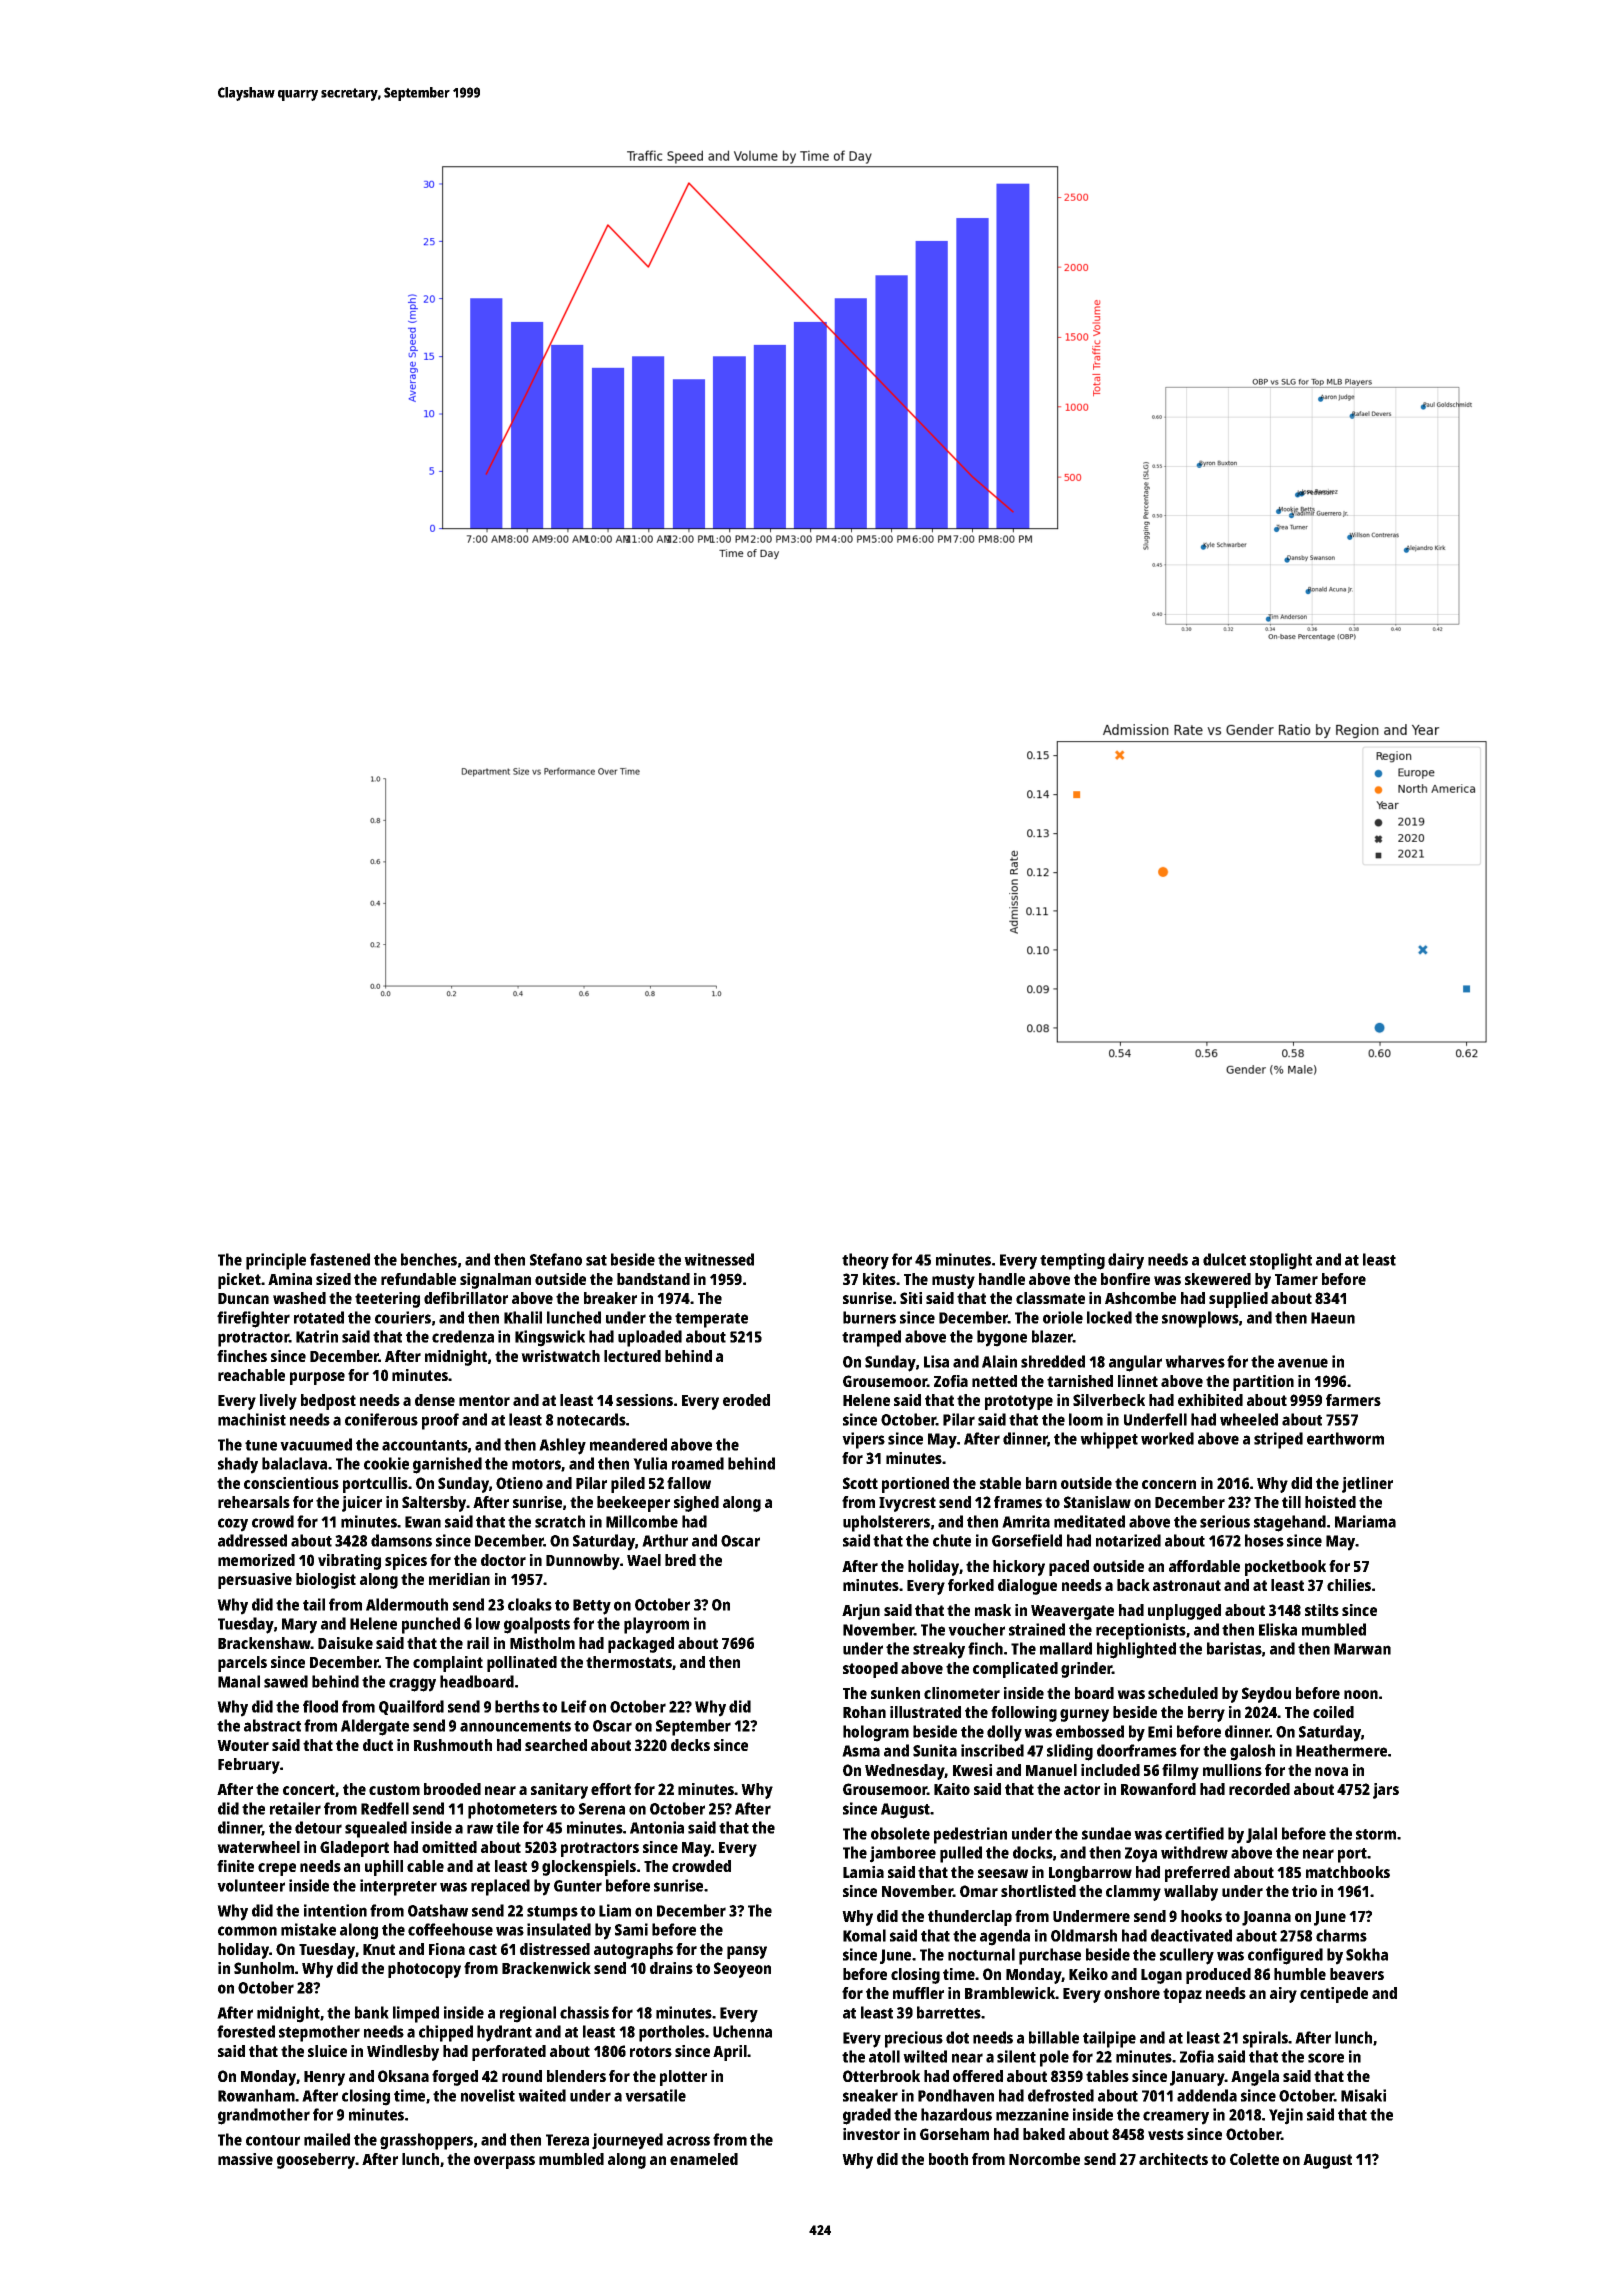 This screenshot has height=2292, width=1620. I want to click on credenza, so click(463, 1336).
